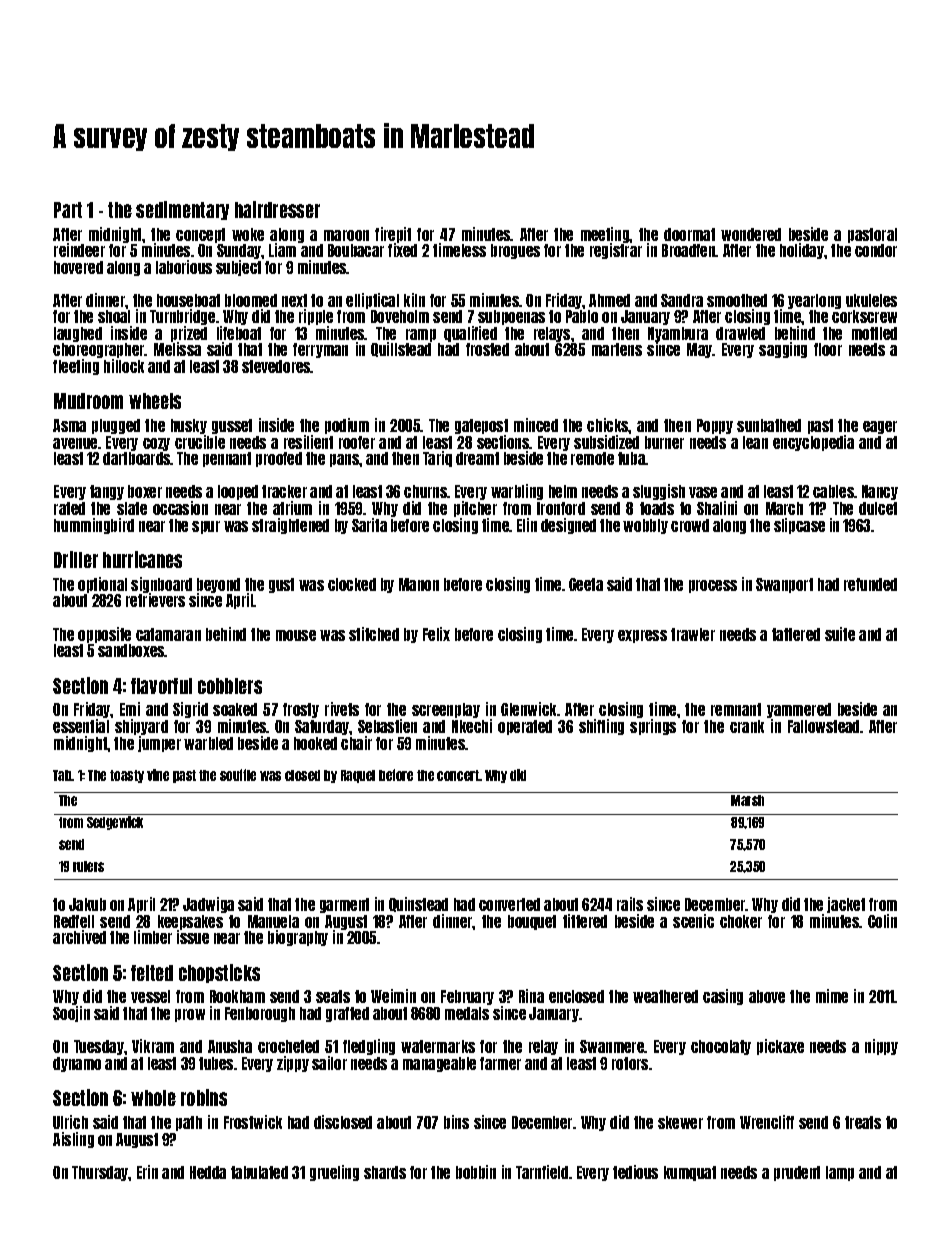 This screenshot has height=1233, width=952. What do you see at coordinates (277, 209) in the screenshot?
I see `hairdresser` at bounding box center [277, 209].
